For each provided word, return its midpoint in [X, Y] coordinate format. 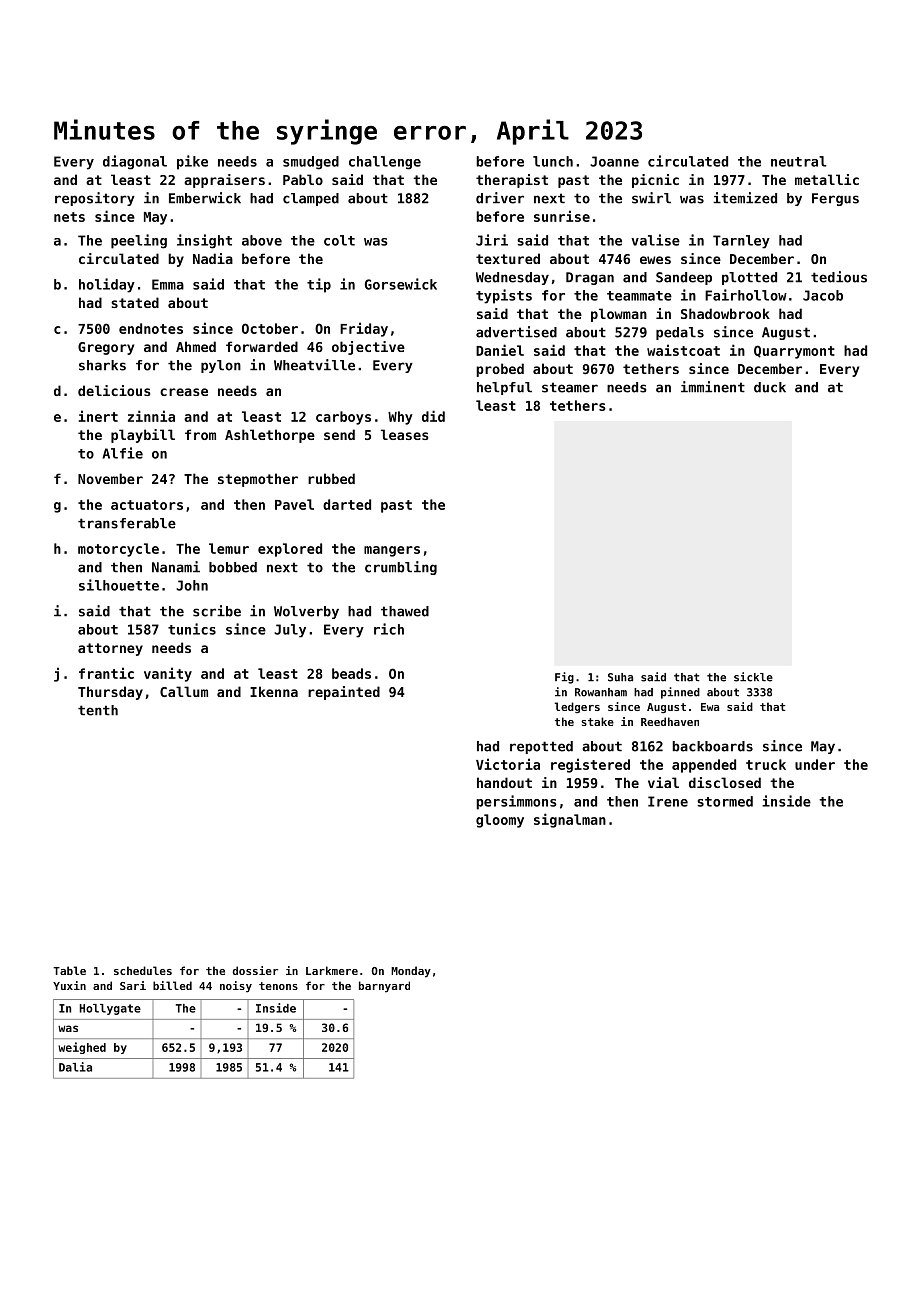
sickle [753, 677]
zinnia [151, 416]
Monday [411, 972]
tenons [278, 986]
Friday [364, 329]
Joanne [614, 161]
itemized [745, 198]
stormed [725, 801]
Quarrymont [794, 352]
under [815, 764]
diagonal [135, 162]
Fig [564, 678]
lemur [229, 548]
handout [504, 782]
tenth [98, 710]
